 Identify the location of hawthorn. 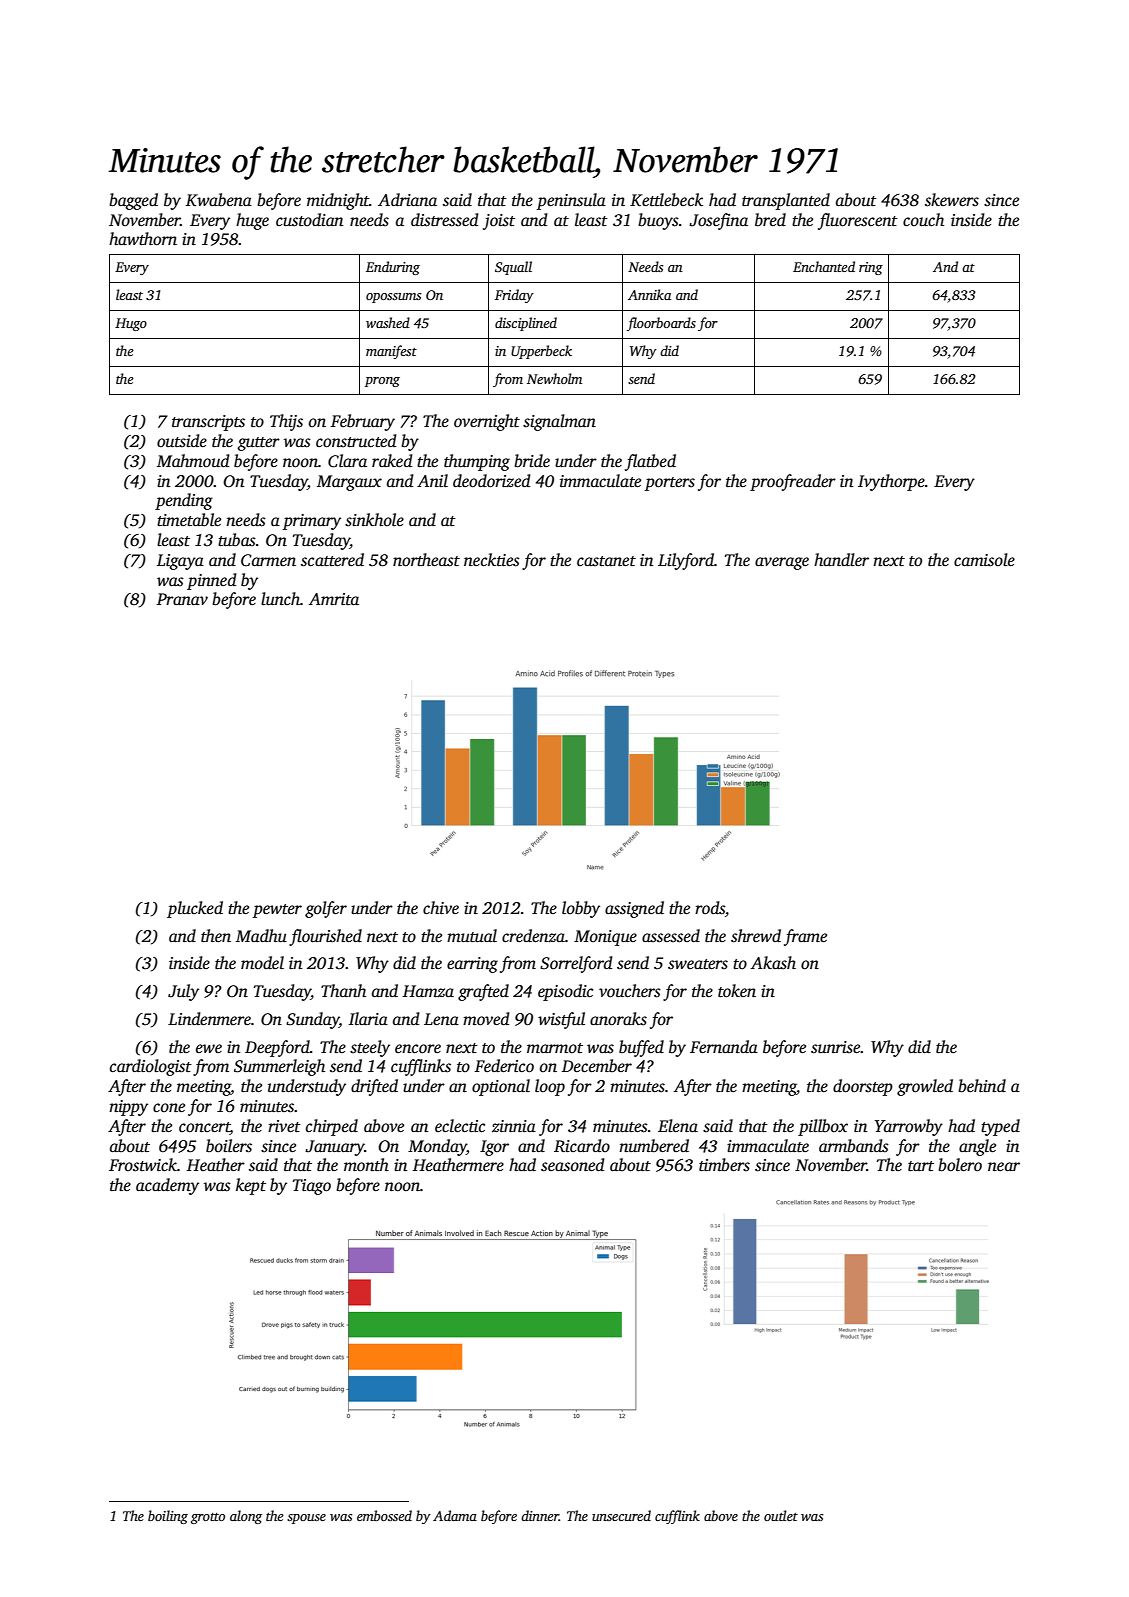
(143, 239).
